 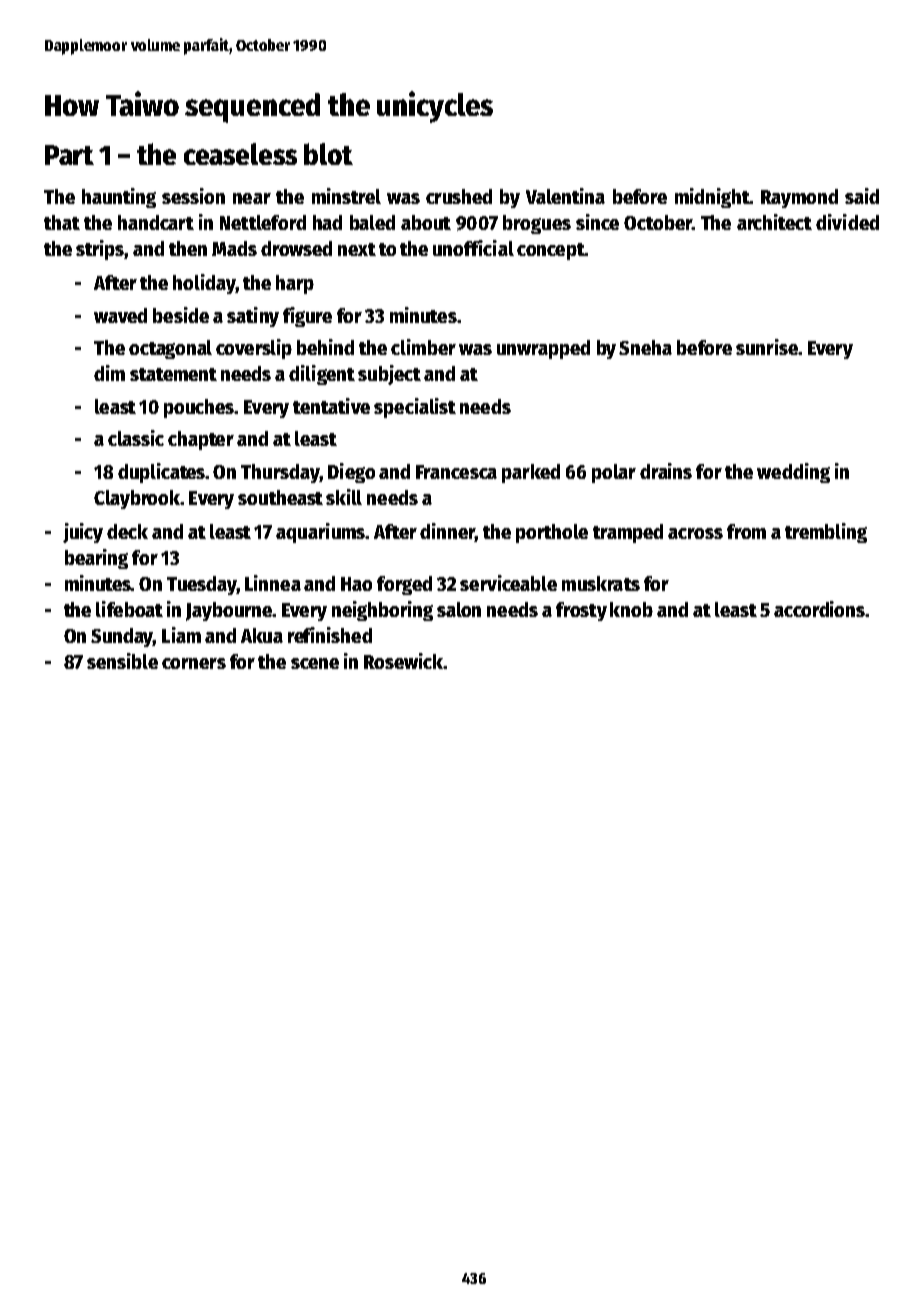 What do you see at coordinates (565, 196) in the screenshot?
I see `Valentina` at bounding box center [565, 196].
